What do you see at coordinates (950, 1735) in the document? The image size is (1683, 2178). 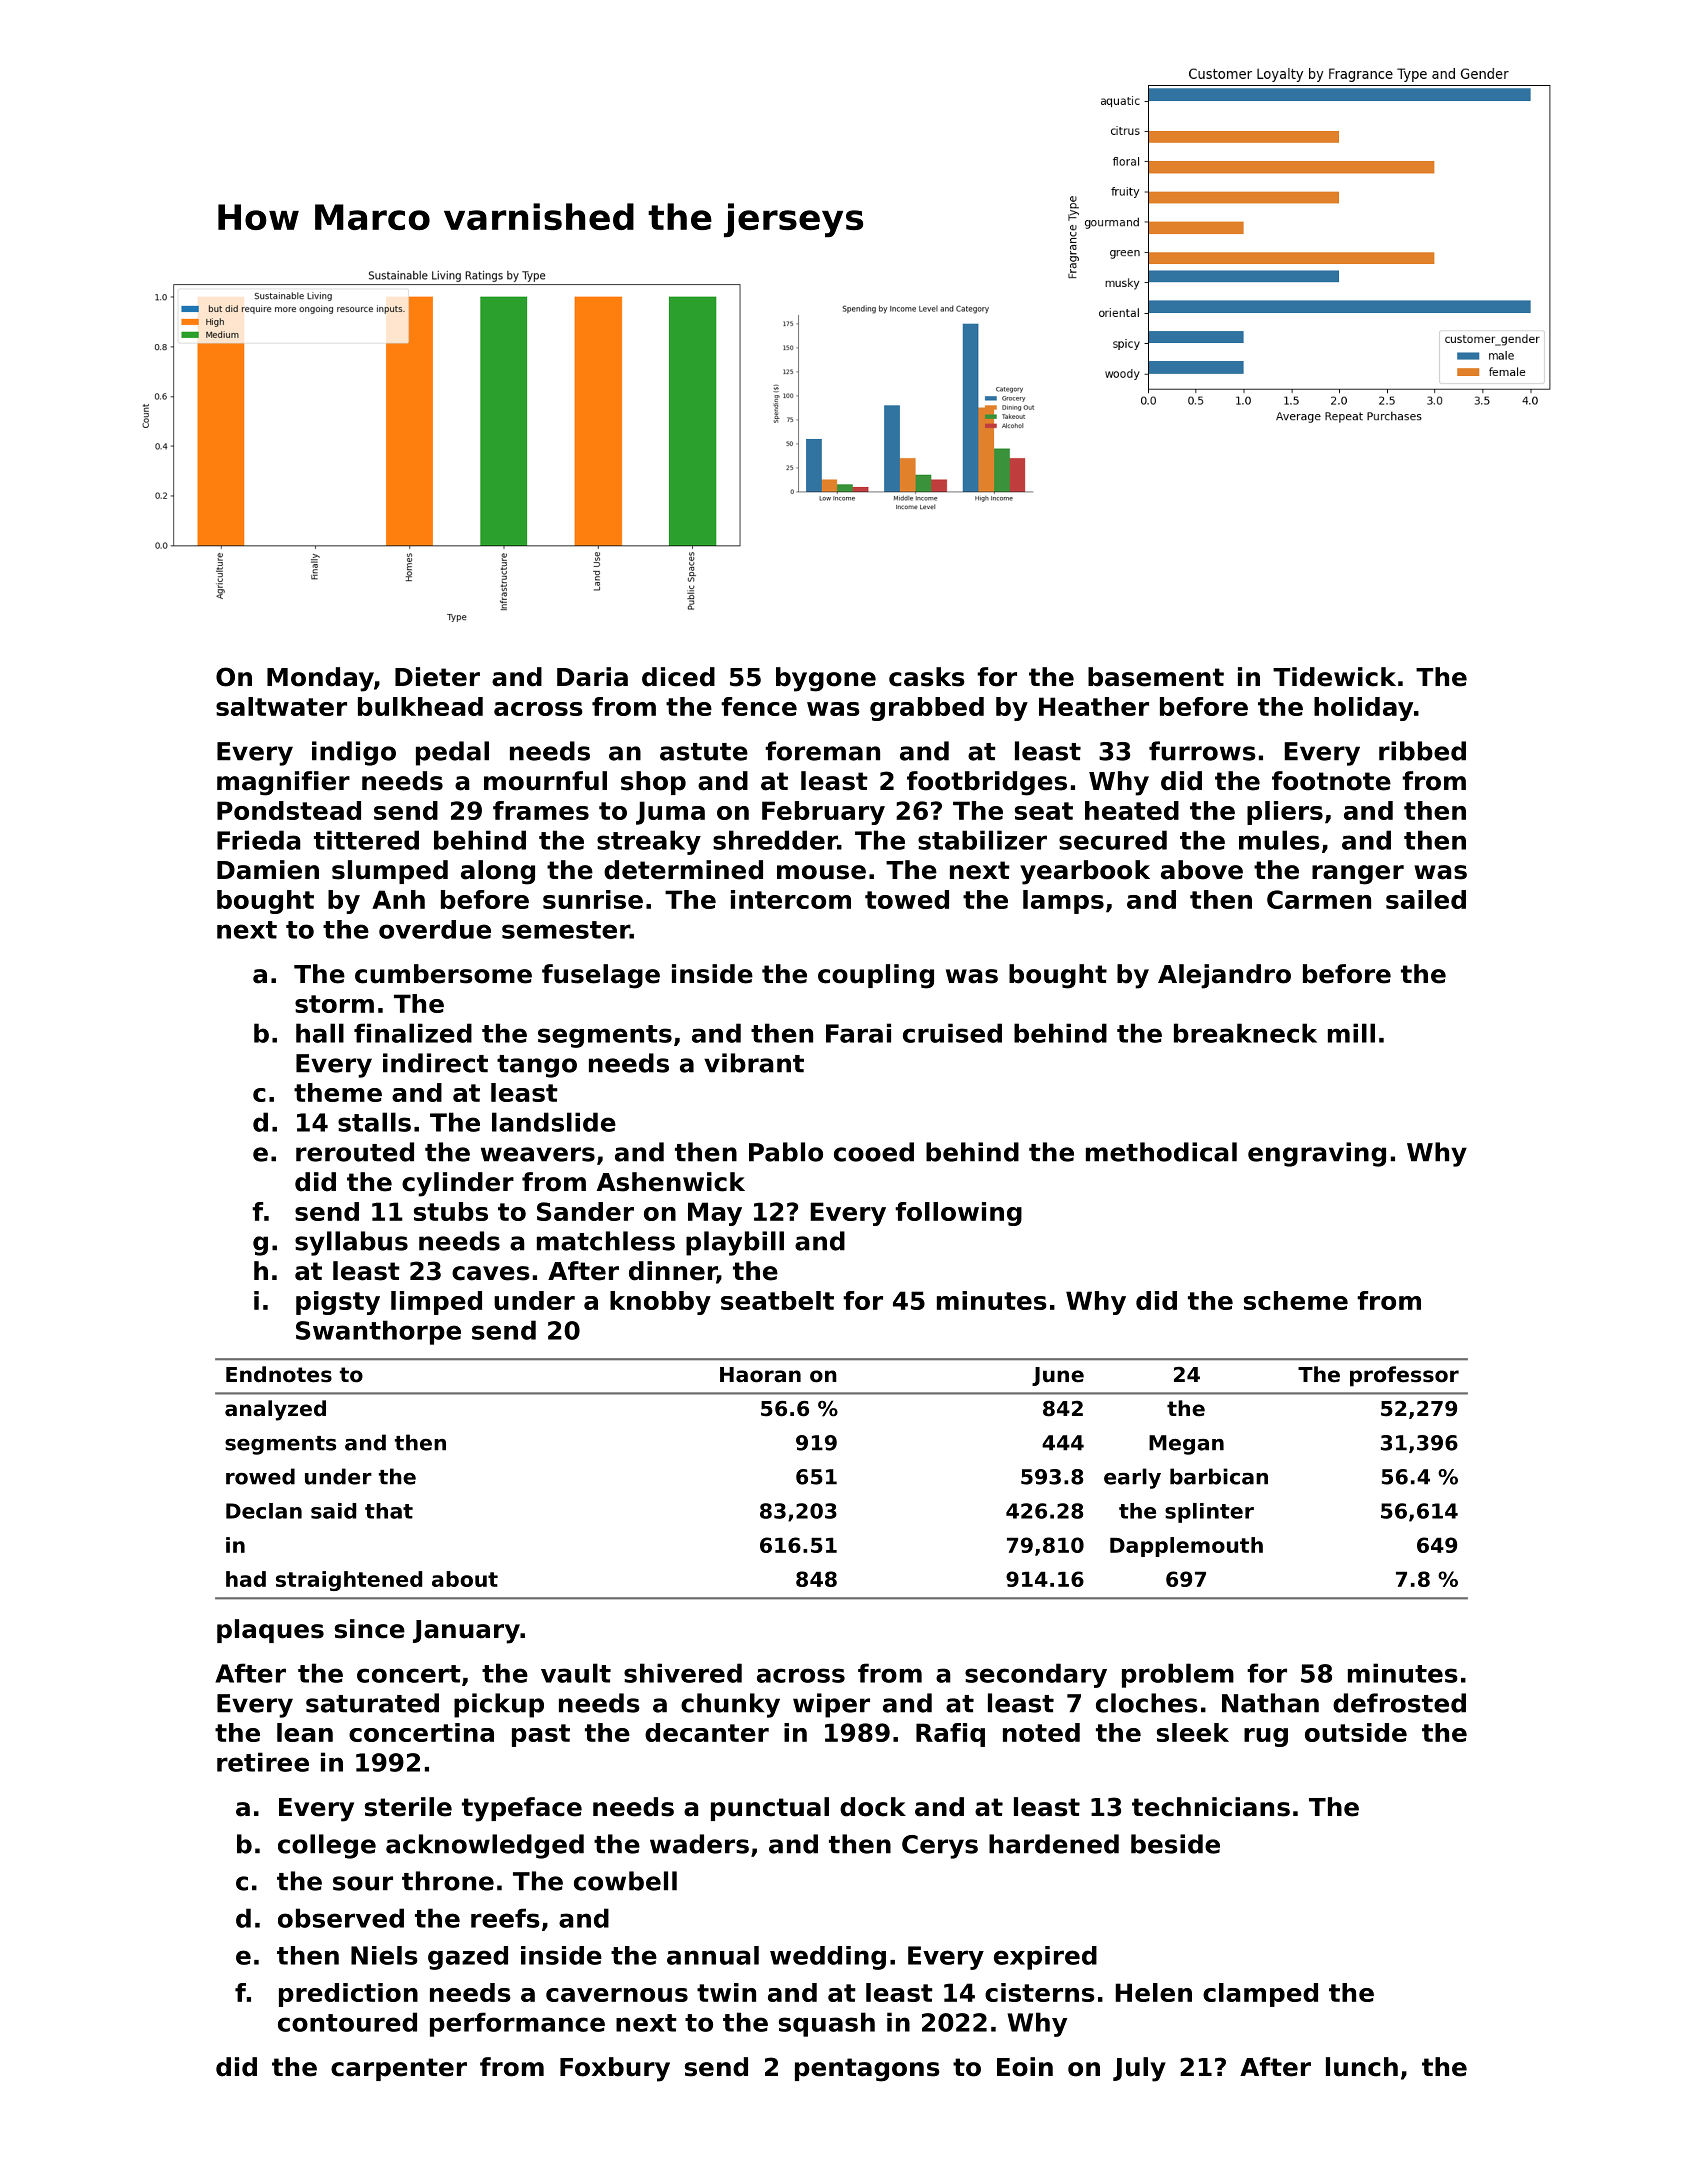 I see `Rafiq` at bounding box center [950, 1735].
